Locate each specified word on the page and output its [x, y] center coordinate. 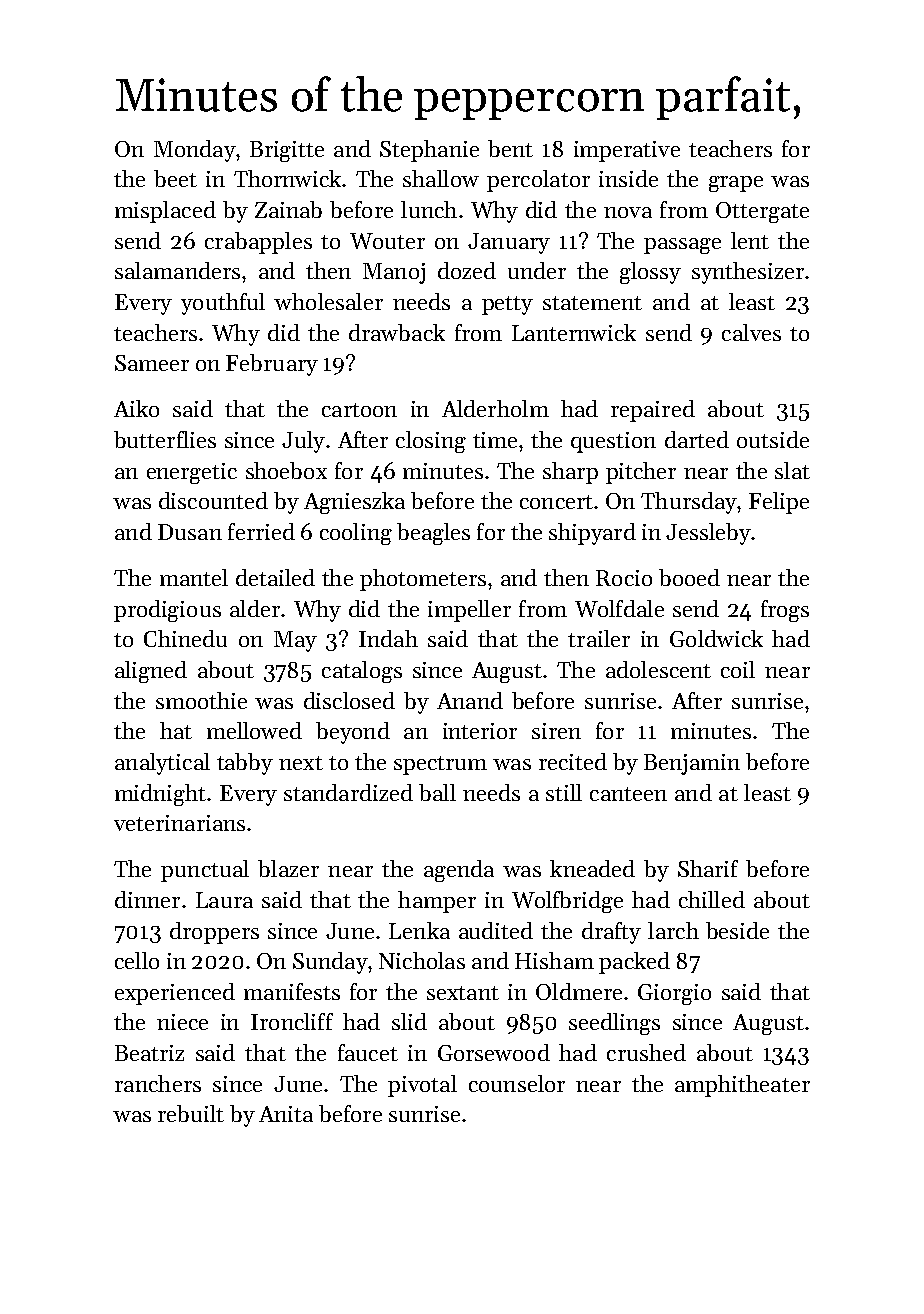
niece [182, 1022]
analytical [162, 764]
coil [738, 669]
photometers [423, 580]
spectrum [440, 765]
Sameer [152, 363]
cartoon [359, 410]
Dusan [190, 532]
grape [736, 184]
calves [751, 332]
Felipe [779, 503]
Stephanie [429, 151]
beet [175, 178]
